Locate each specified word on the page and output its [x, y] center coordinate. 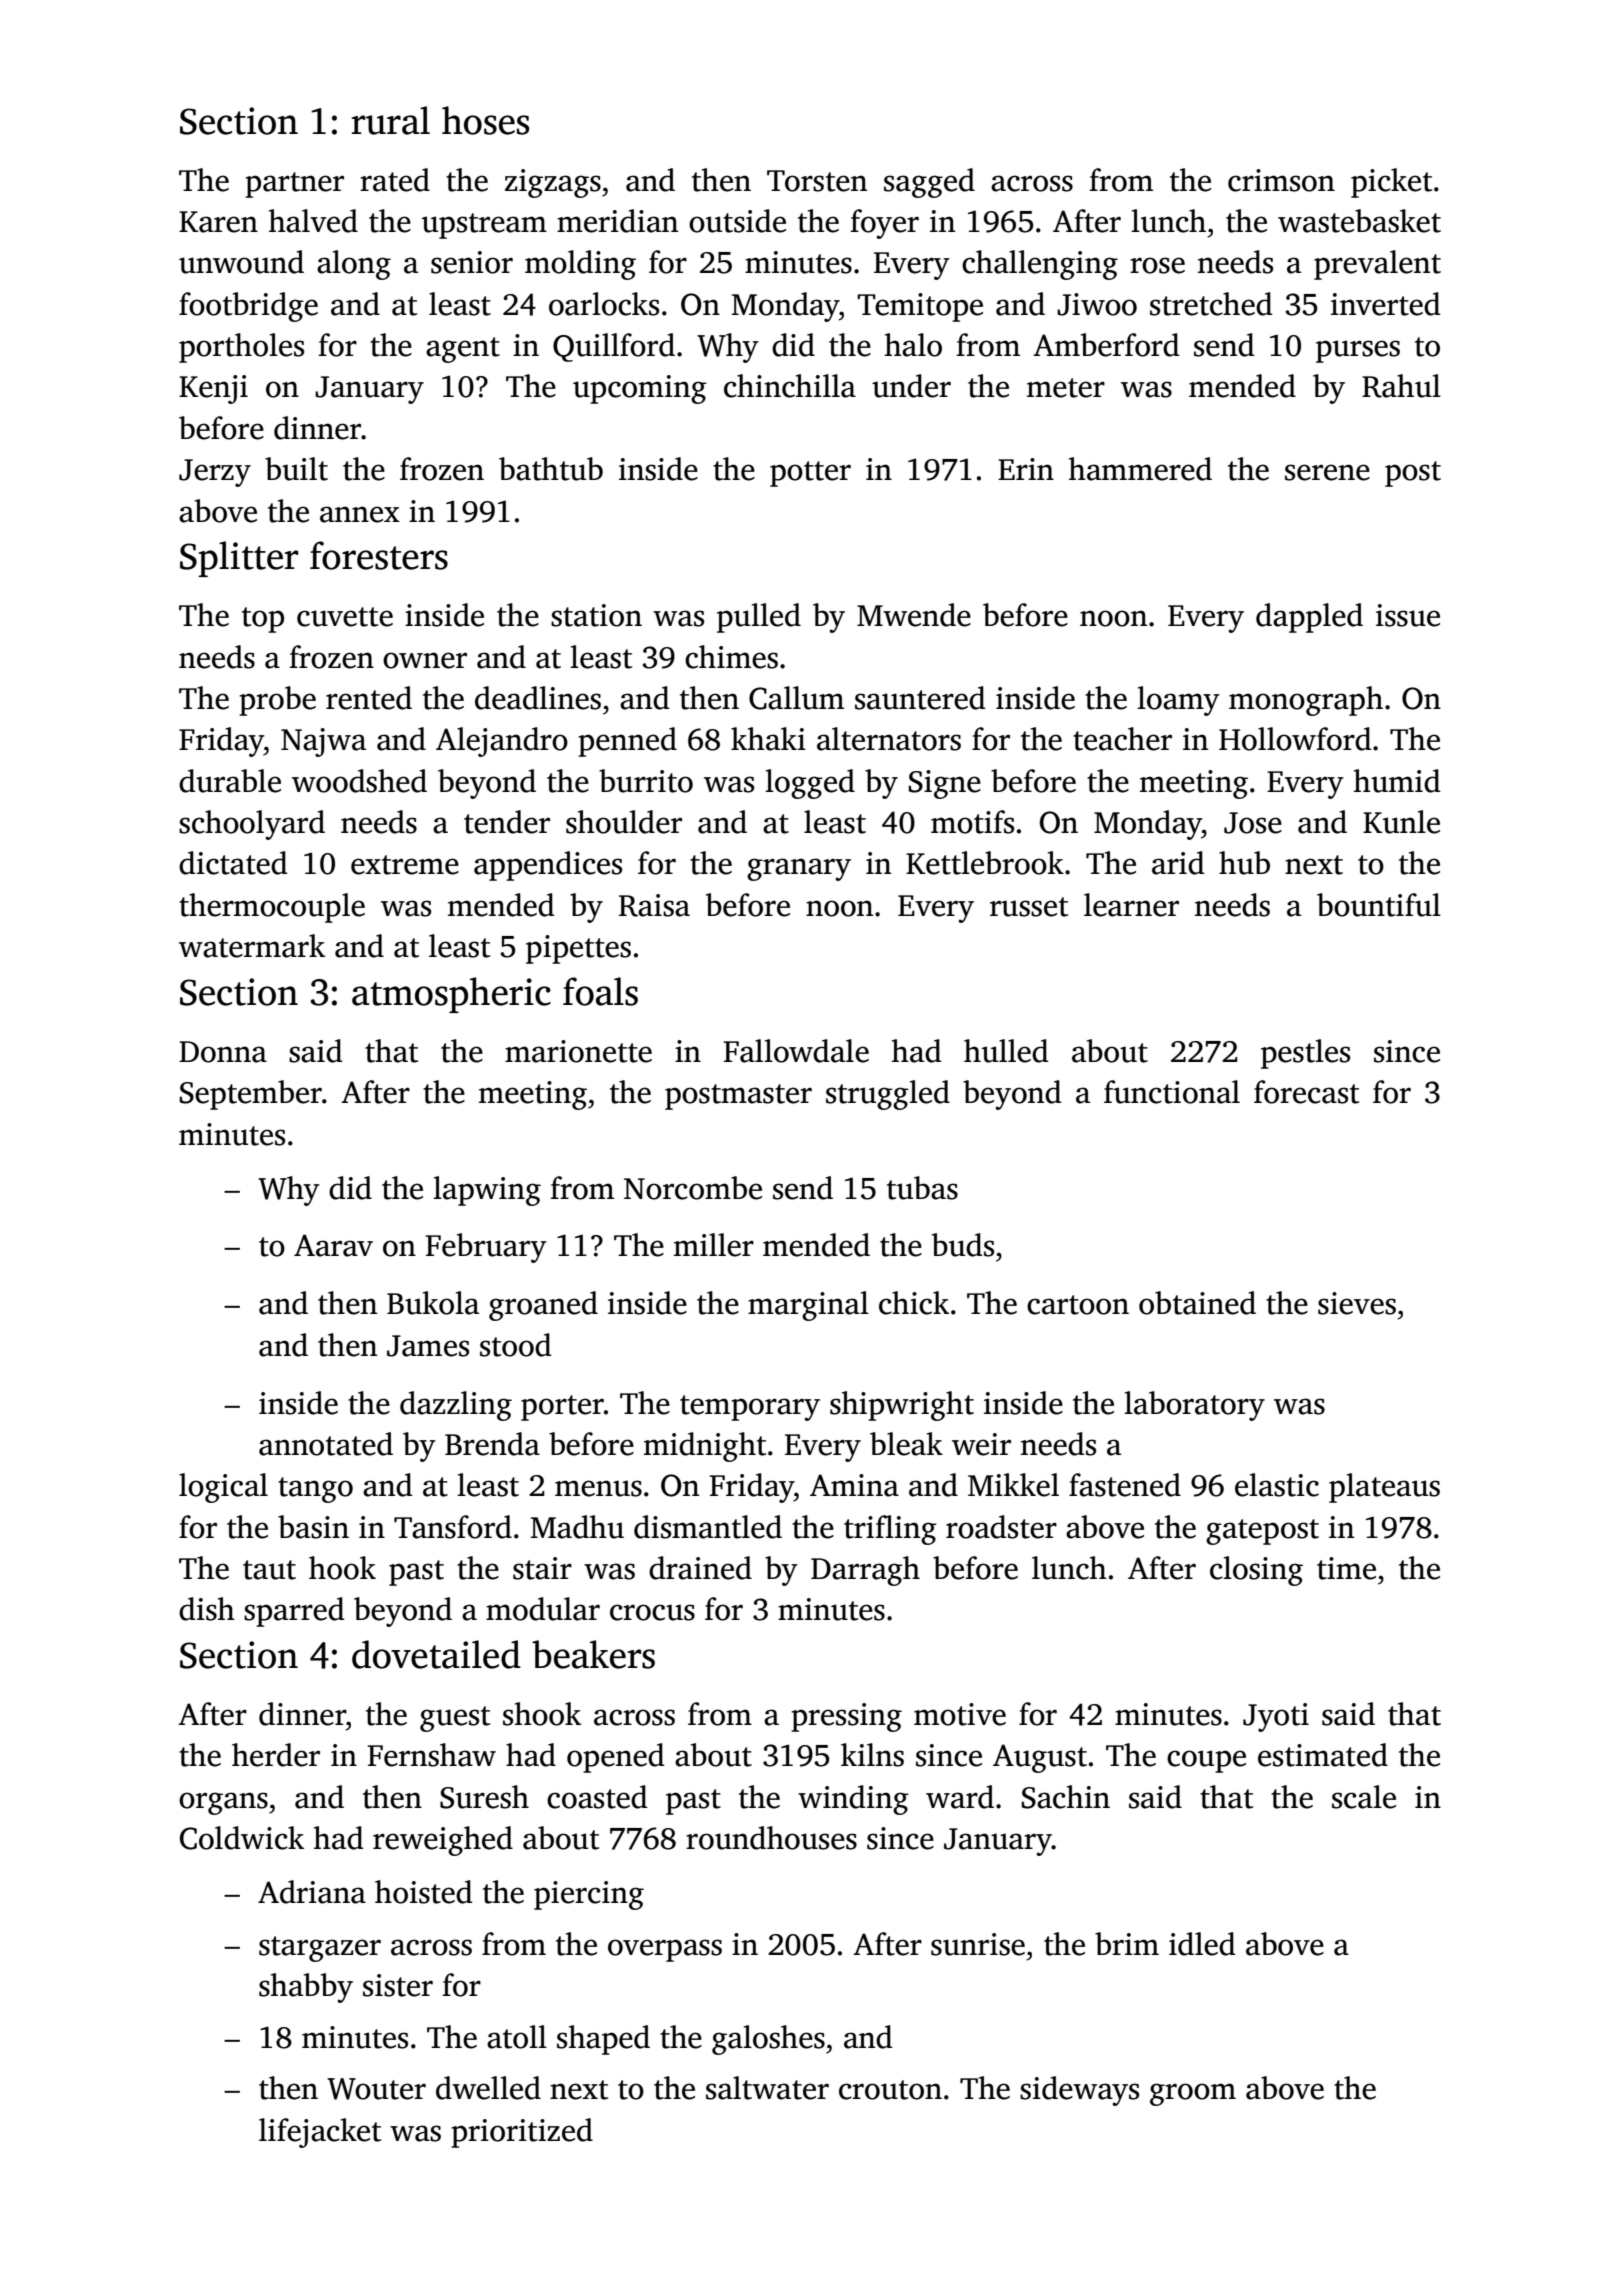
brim [1127, 1943]
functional [1172, 1092]
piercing [589, 1895]
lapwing [487, 1191]
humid [1397, 781]
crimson [1281, 180]
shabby [306, 1988]
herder [276, 1755]
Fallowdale [796, 1051]
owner [425, 660]
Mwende [914, 615]
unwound [241, 262]
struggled [888, 1095]
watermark [252, 946]
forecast [1306, 1092]
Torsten [817, 181]
